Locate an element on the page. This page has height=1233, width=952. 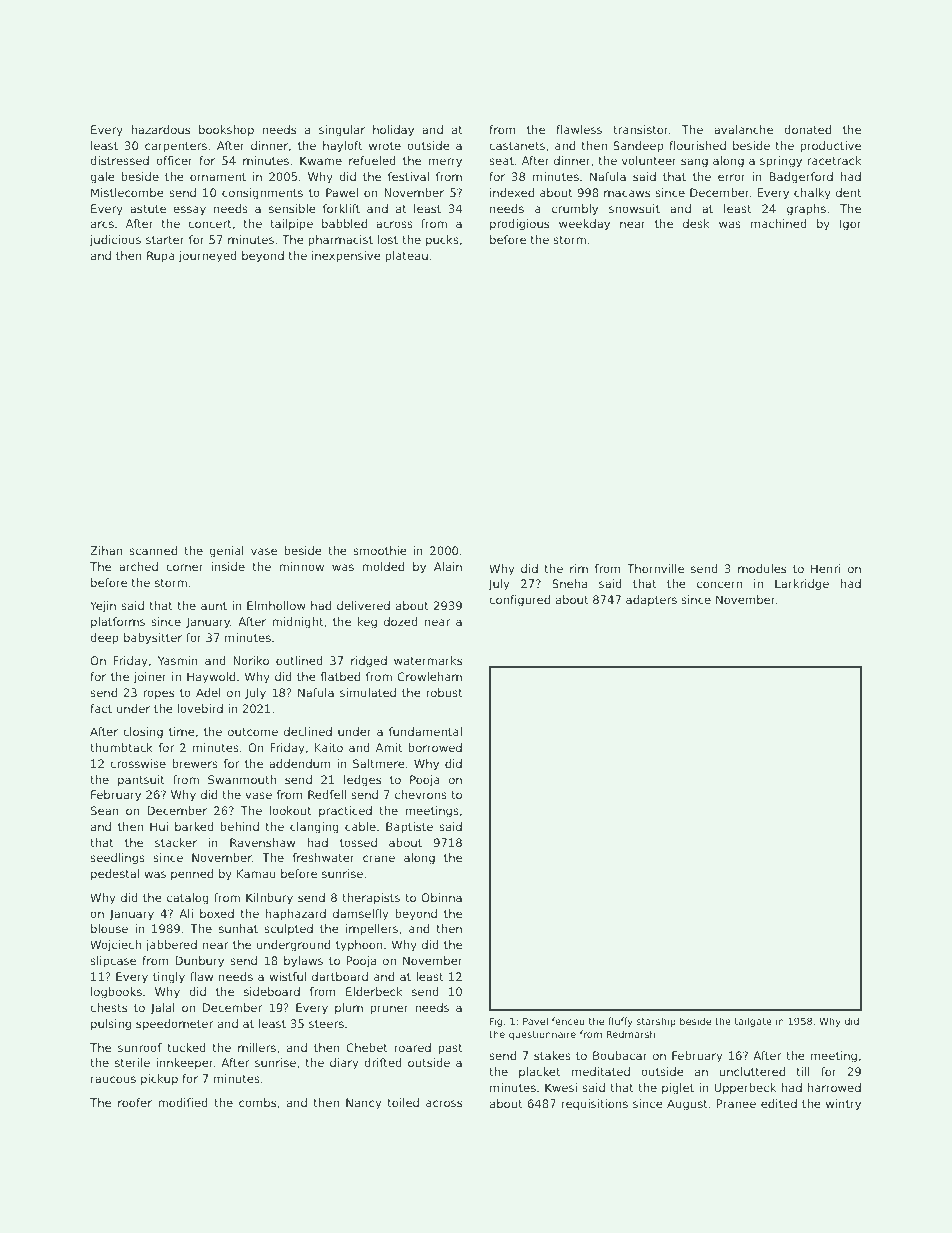
raucous is located at coordinates (113, 1079).
